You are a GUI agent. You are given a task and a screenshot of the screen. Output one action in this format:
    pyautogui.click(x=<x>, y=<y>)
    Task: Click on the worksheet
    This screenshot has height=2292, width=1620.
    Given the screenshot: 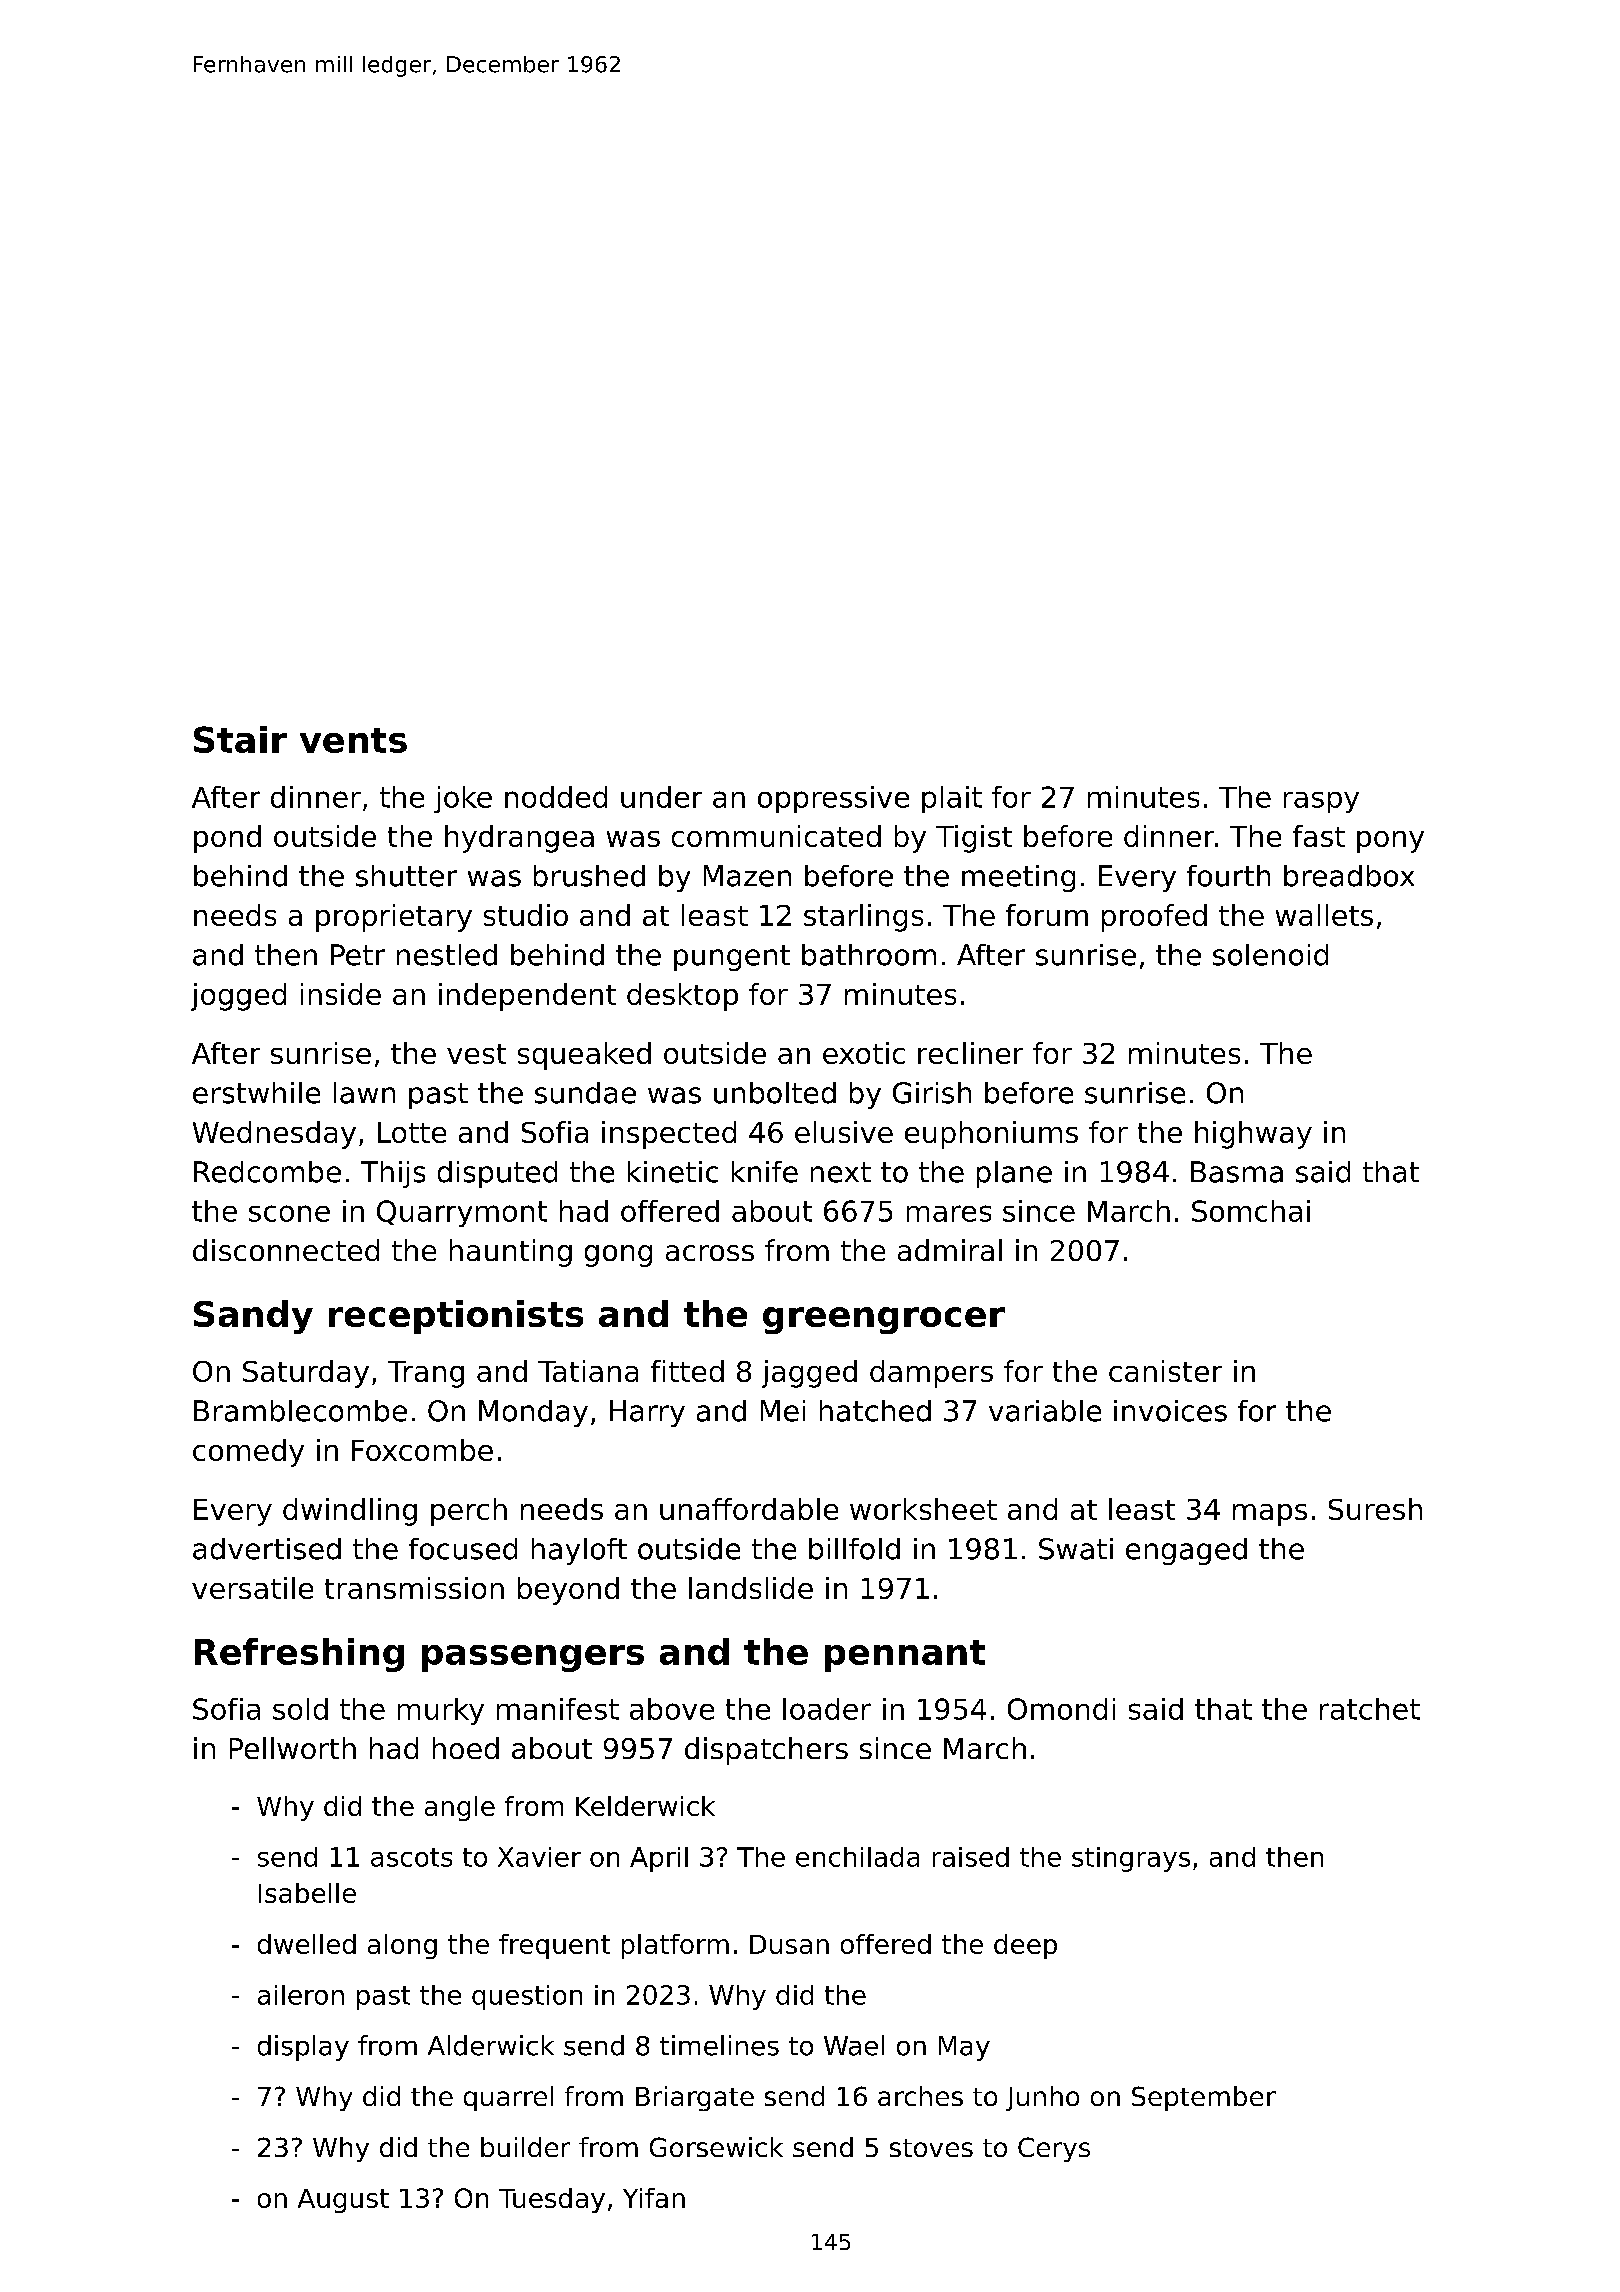 What is the action you would take?
    pyautogui.click(x=923, y=1509)
